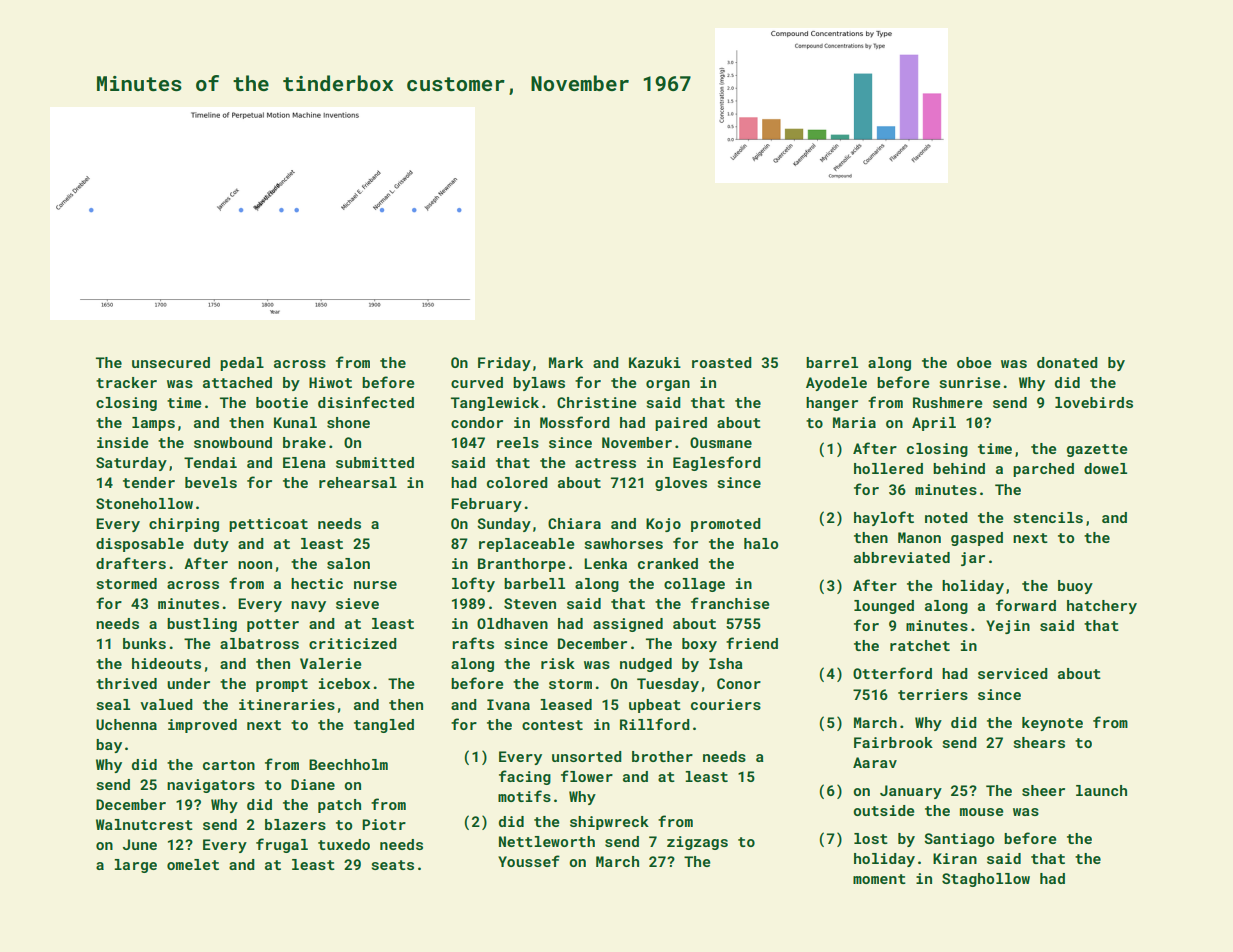 Image resolution: width=1233 pixels, height=952 pixels. I want to click on lovebirds, so click(1094, 402).
